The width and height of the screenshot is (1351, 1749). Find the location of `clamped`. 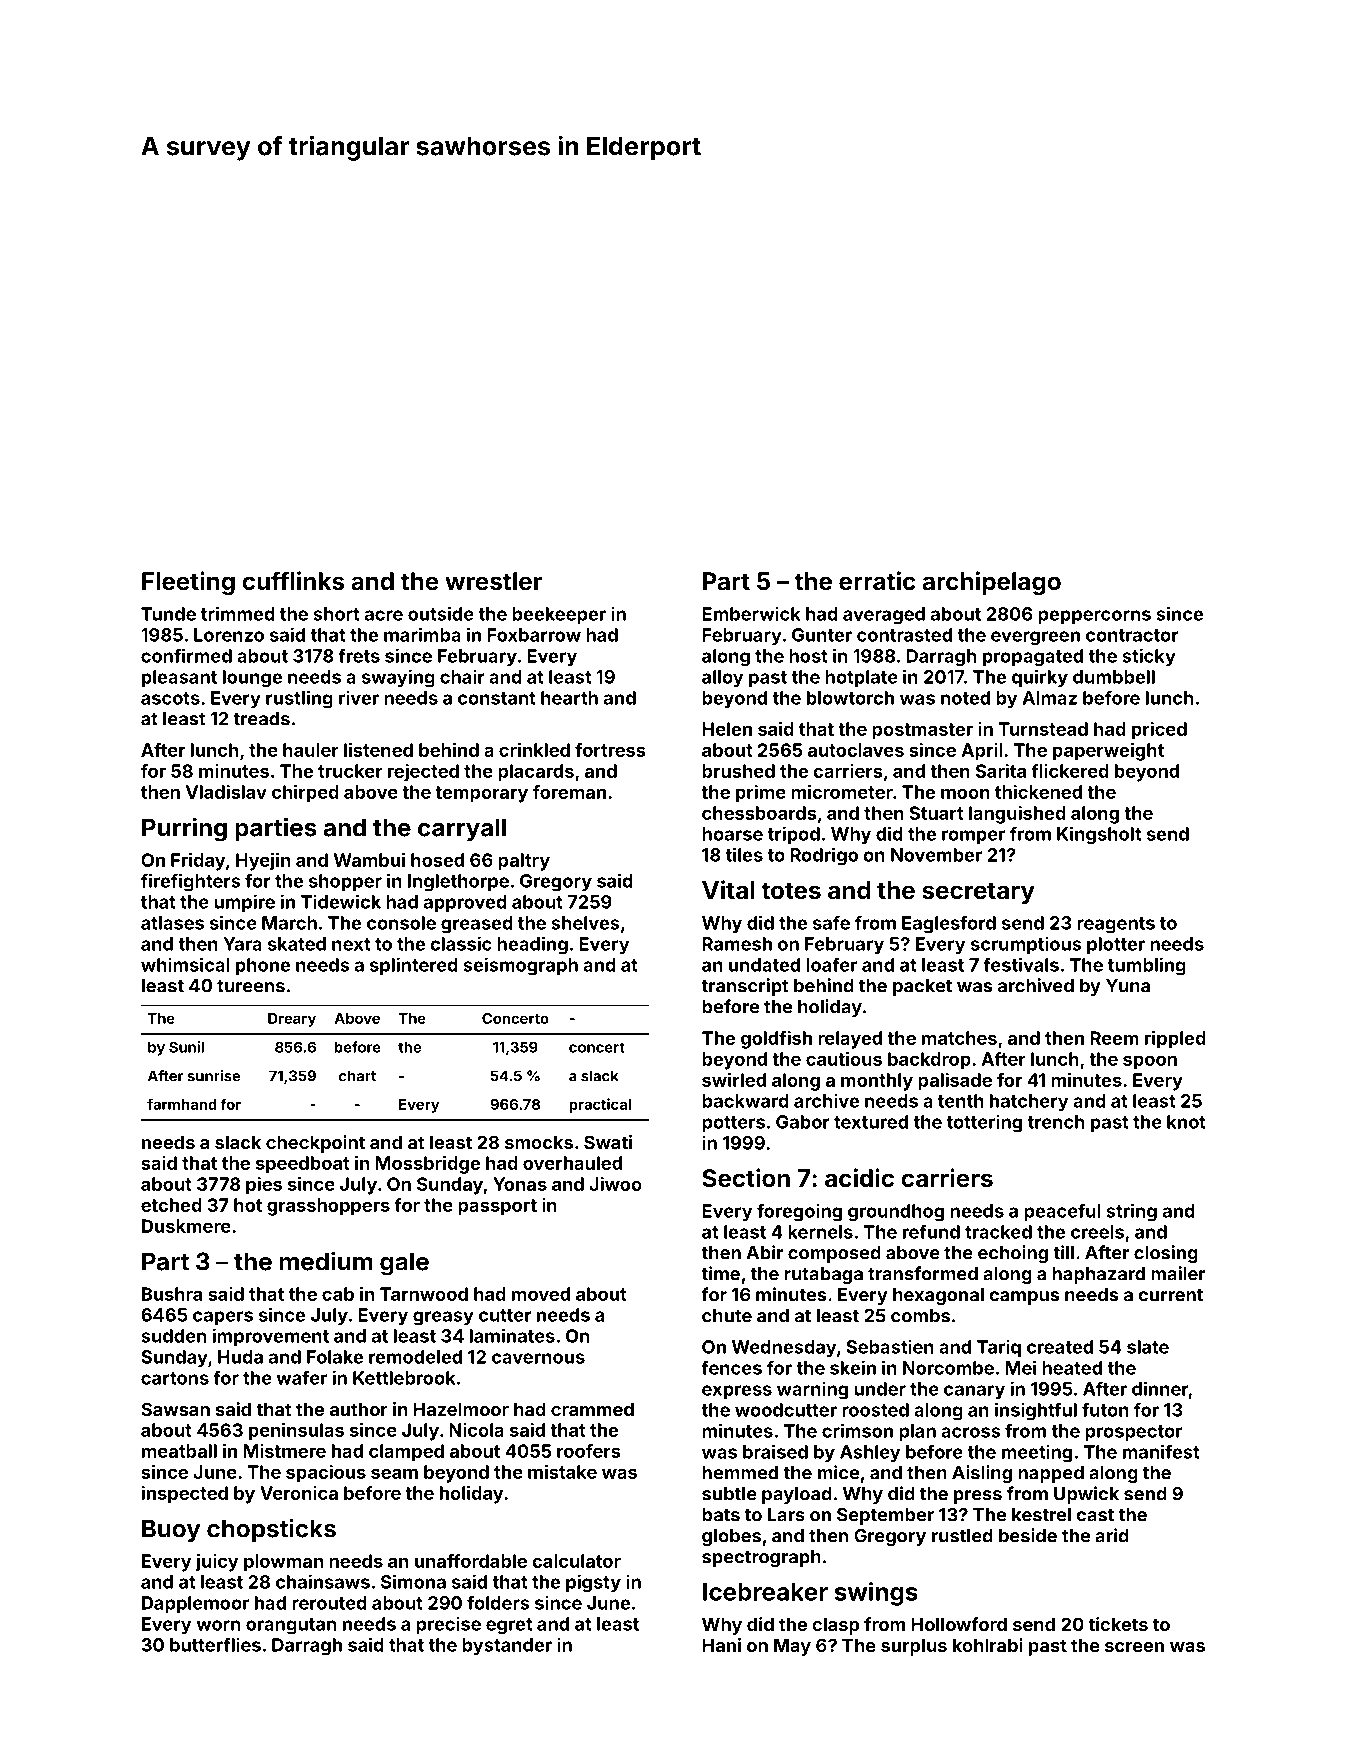

clamped is located at coordinates (406, 1453).
